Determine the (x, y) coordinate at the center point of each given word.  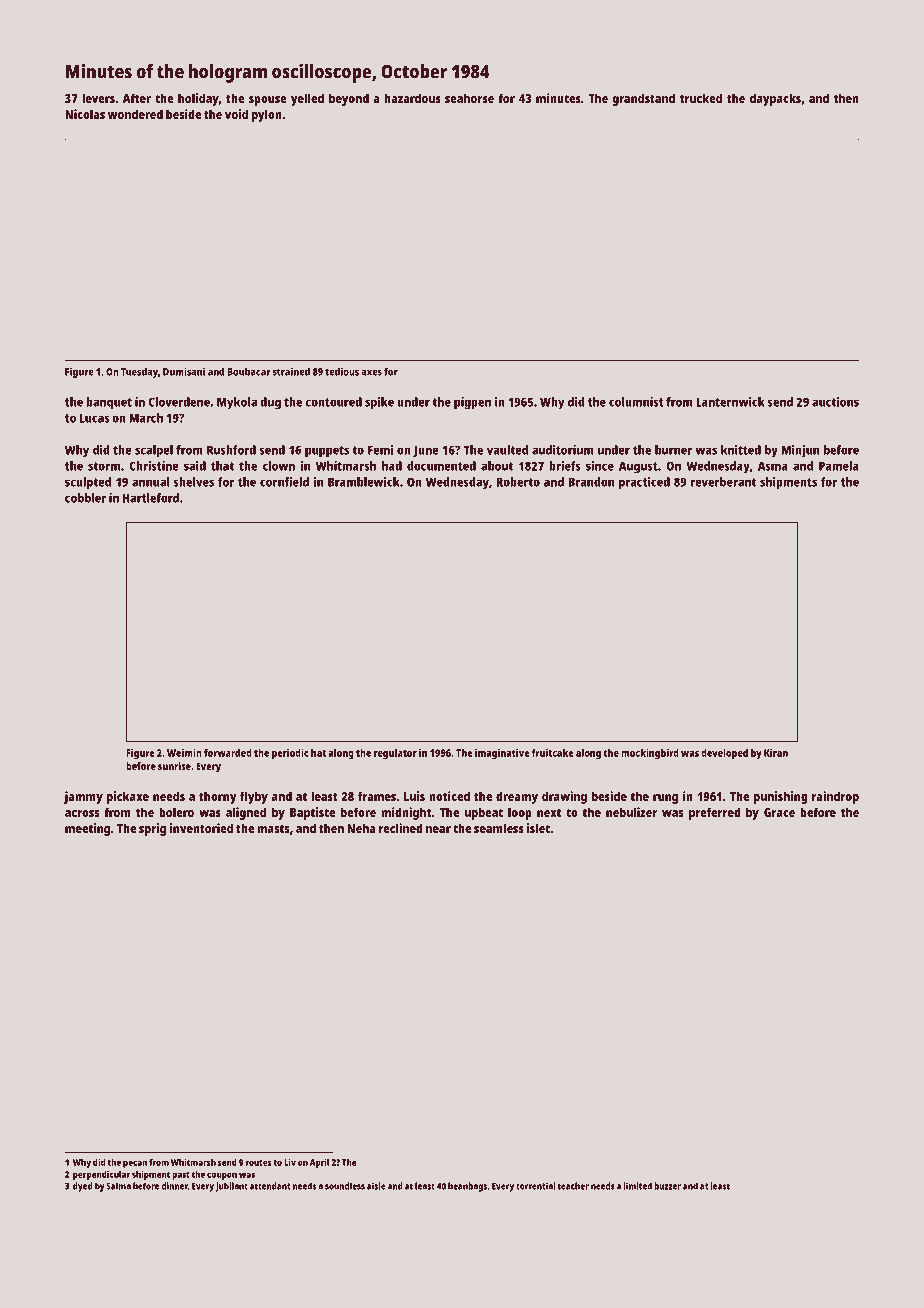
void (236, 114)
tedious (342, 371)
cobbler (85, 498)
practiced (644, 483)
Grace (779, 812)
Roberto (518, 482)
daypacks (775, 99)
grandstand (643, 99)
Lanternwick (730, 402)
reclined (401, 828)
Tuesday (139, 372)
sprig (152, 829)
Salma (118, 1186)
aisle (376, 1186)
